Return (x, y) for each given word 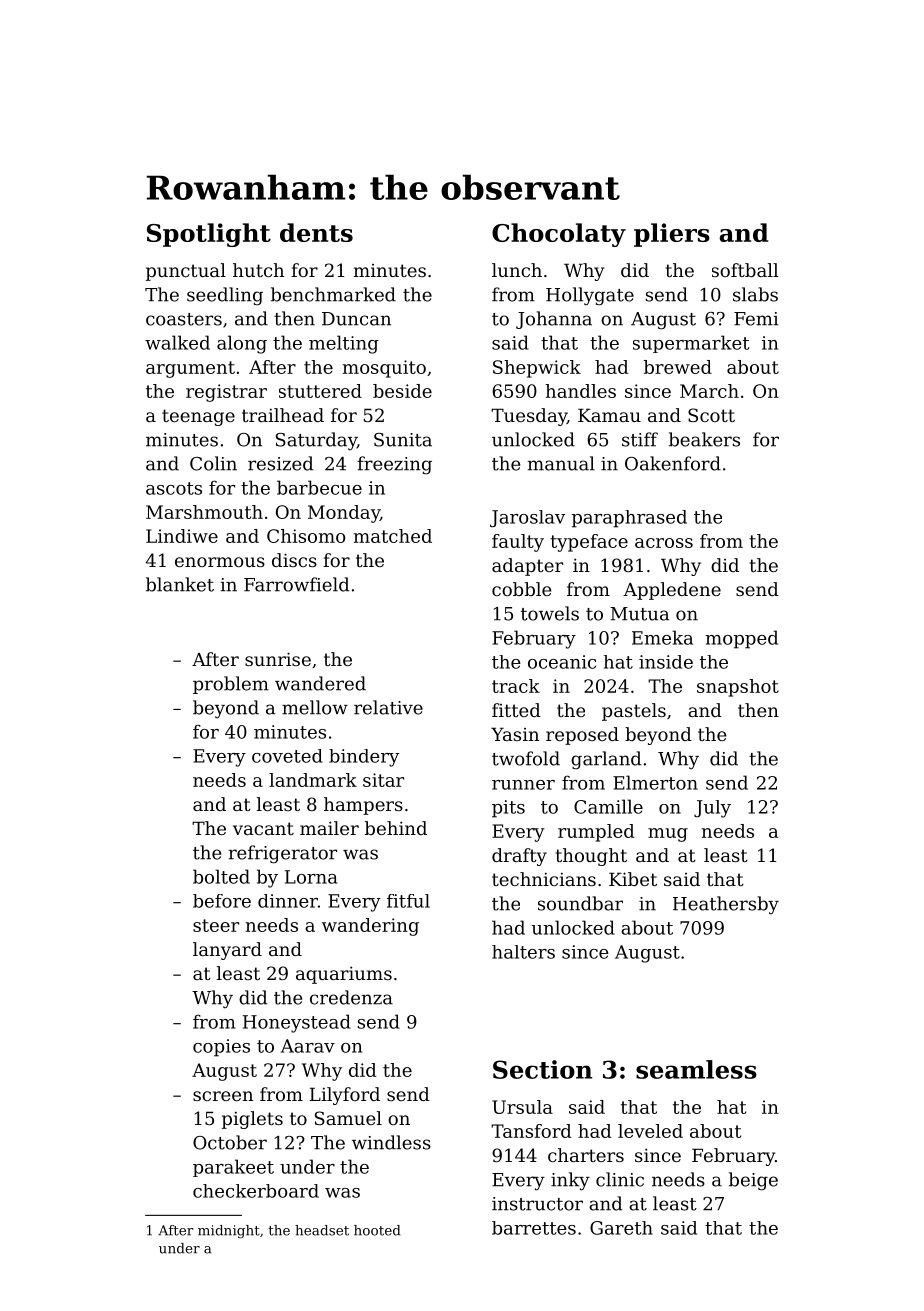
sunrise (278, 659)
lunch (517, 270)
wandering (370, 927)
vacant (263, 828)
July (712, 809)
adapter (527, 567)
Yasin (515, 734)
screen (223, 1096)
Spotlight (209, 235)
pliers (672, 235)
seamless (696, 1069)
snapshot (738, 688)
